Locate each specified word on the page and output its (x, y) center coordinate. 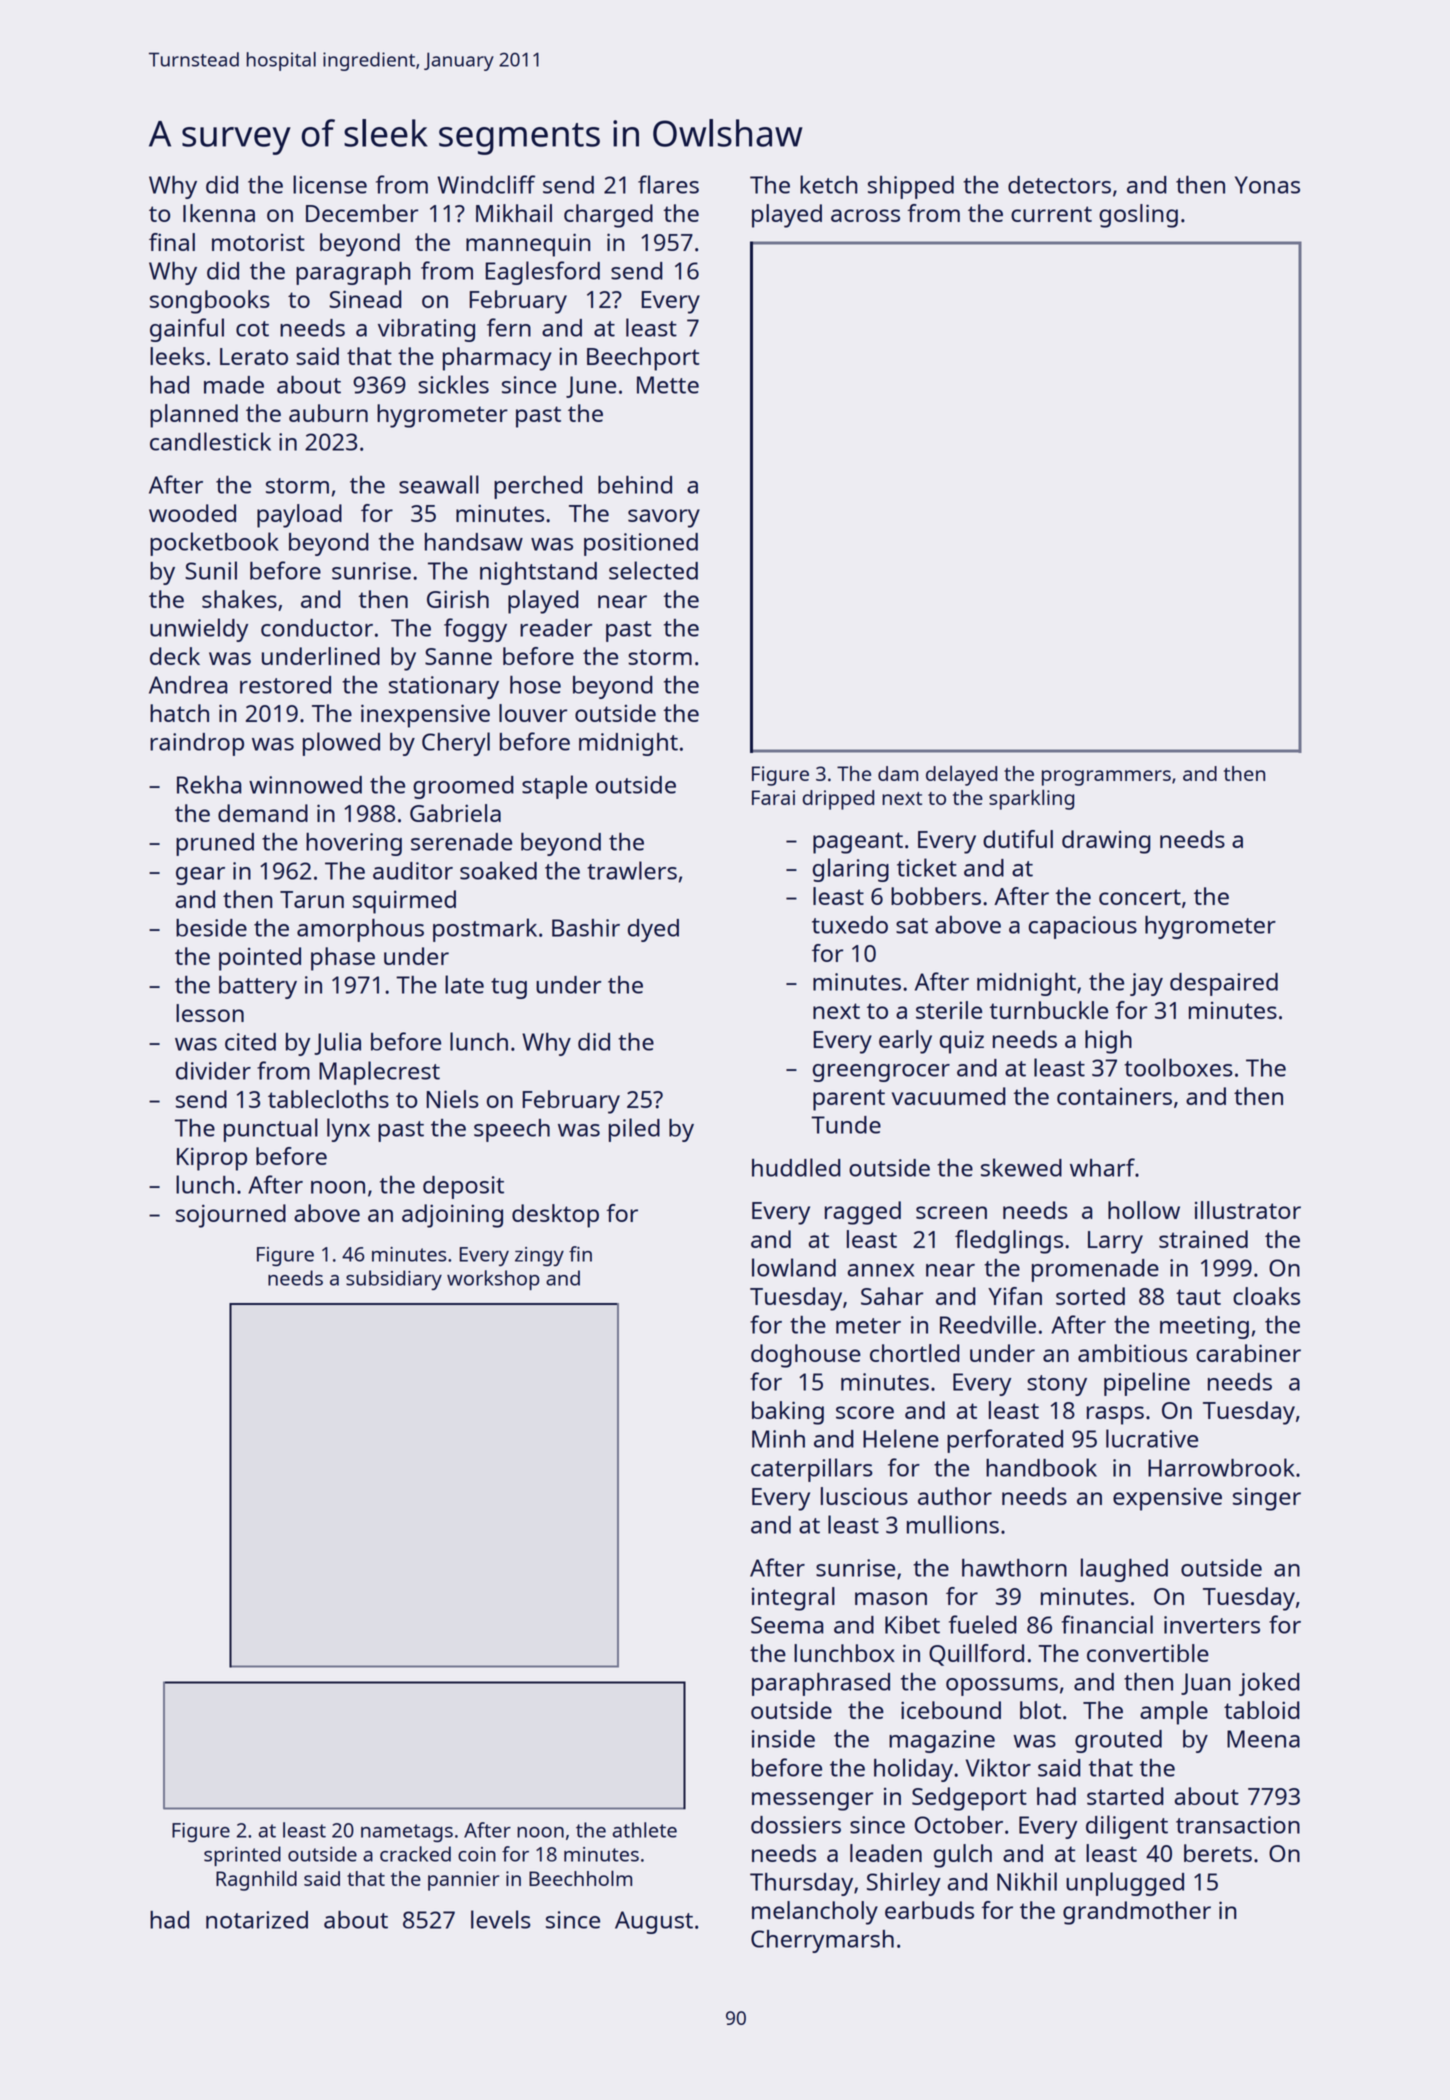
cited (250, 1042)
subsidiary (394, 1280)
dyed (653, 930)
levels (501, 1919)
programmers (1106, 778)
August (654, 1922)
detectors (1059, 185)
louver (533, 713)
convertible (1148, 1653)
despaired (1224, 984)
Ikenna (219, 213)
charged (608, 216)
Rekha (209, 784)
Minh (778, 1439)
